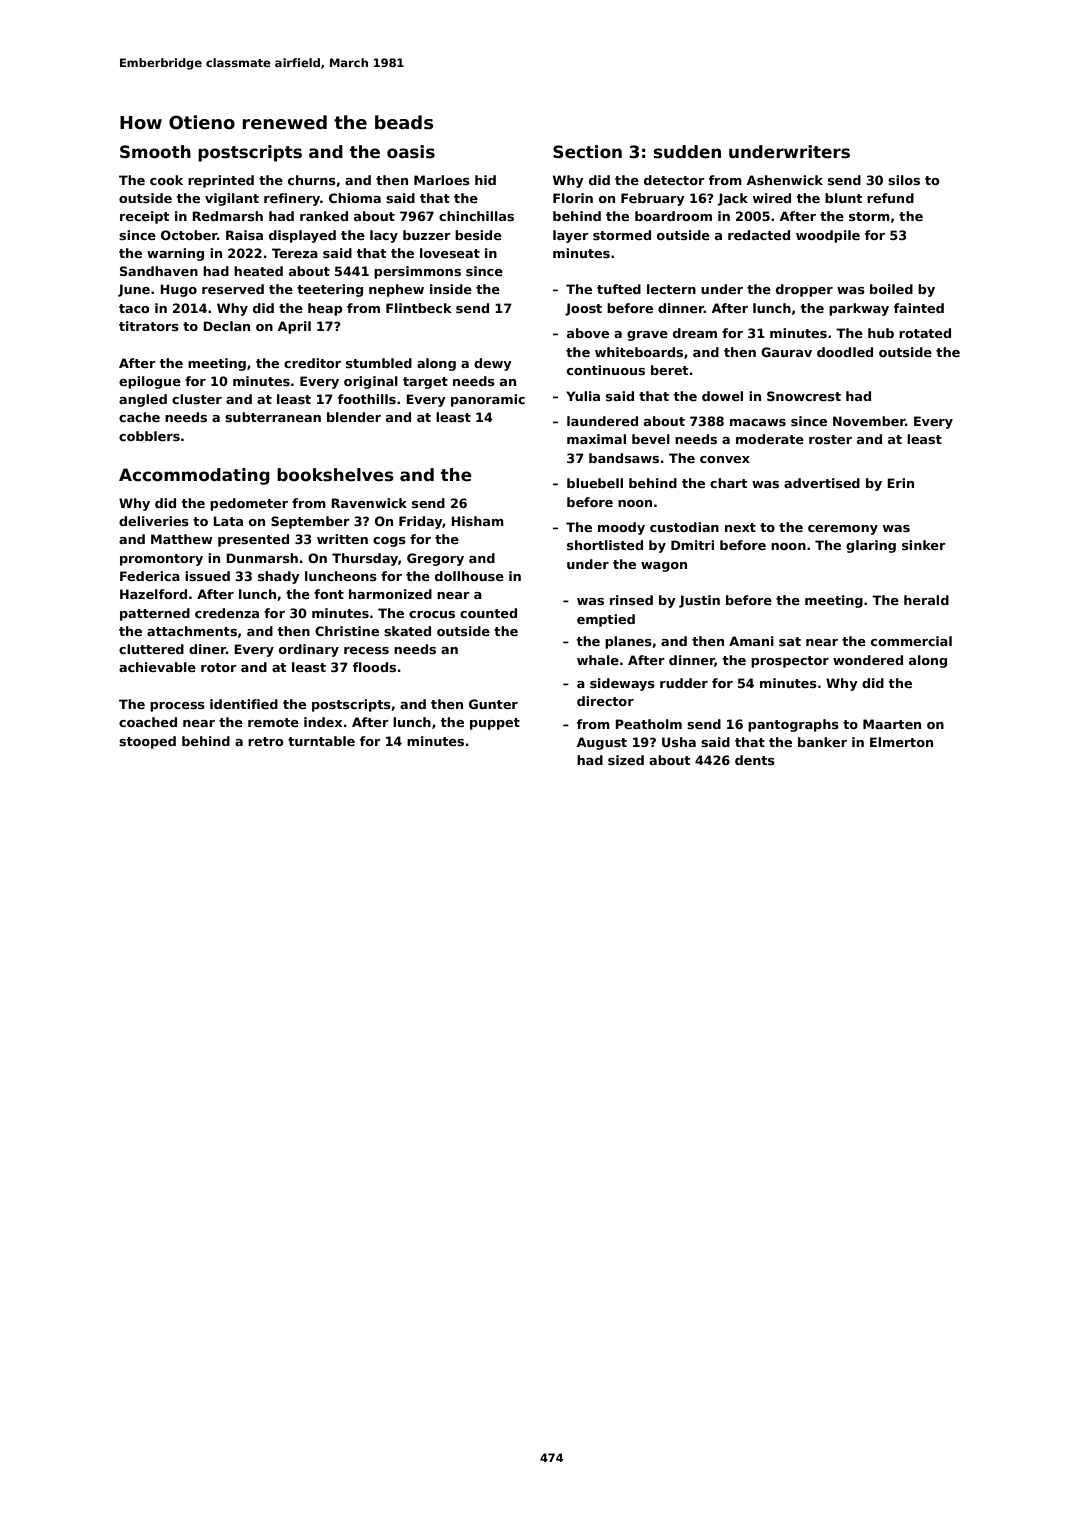  Describe the element at coordinates (869, 421) in the screenshot. I see `November` at that location.
